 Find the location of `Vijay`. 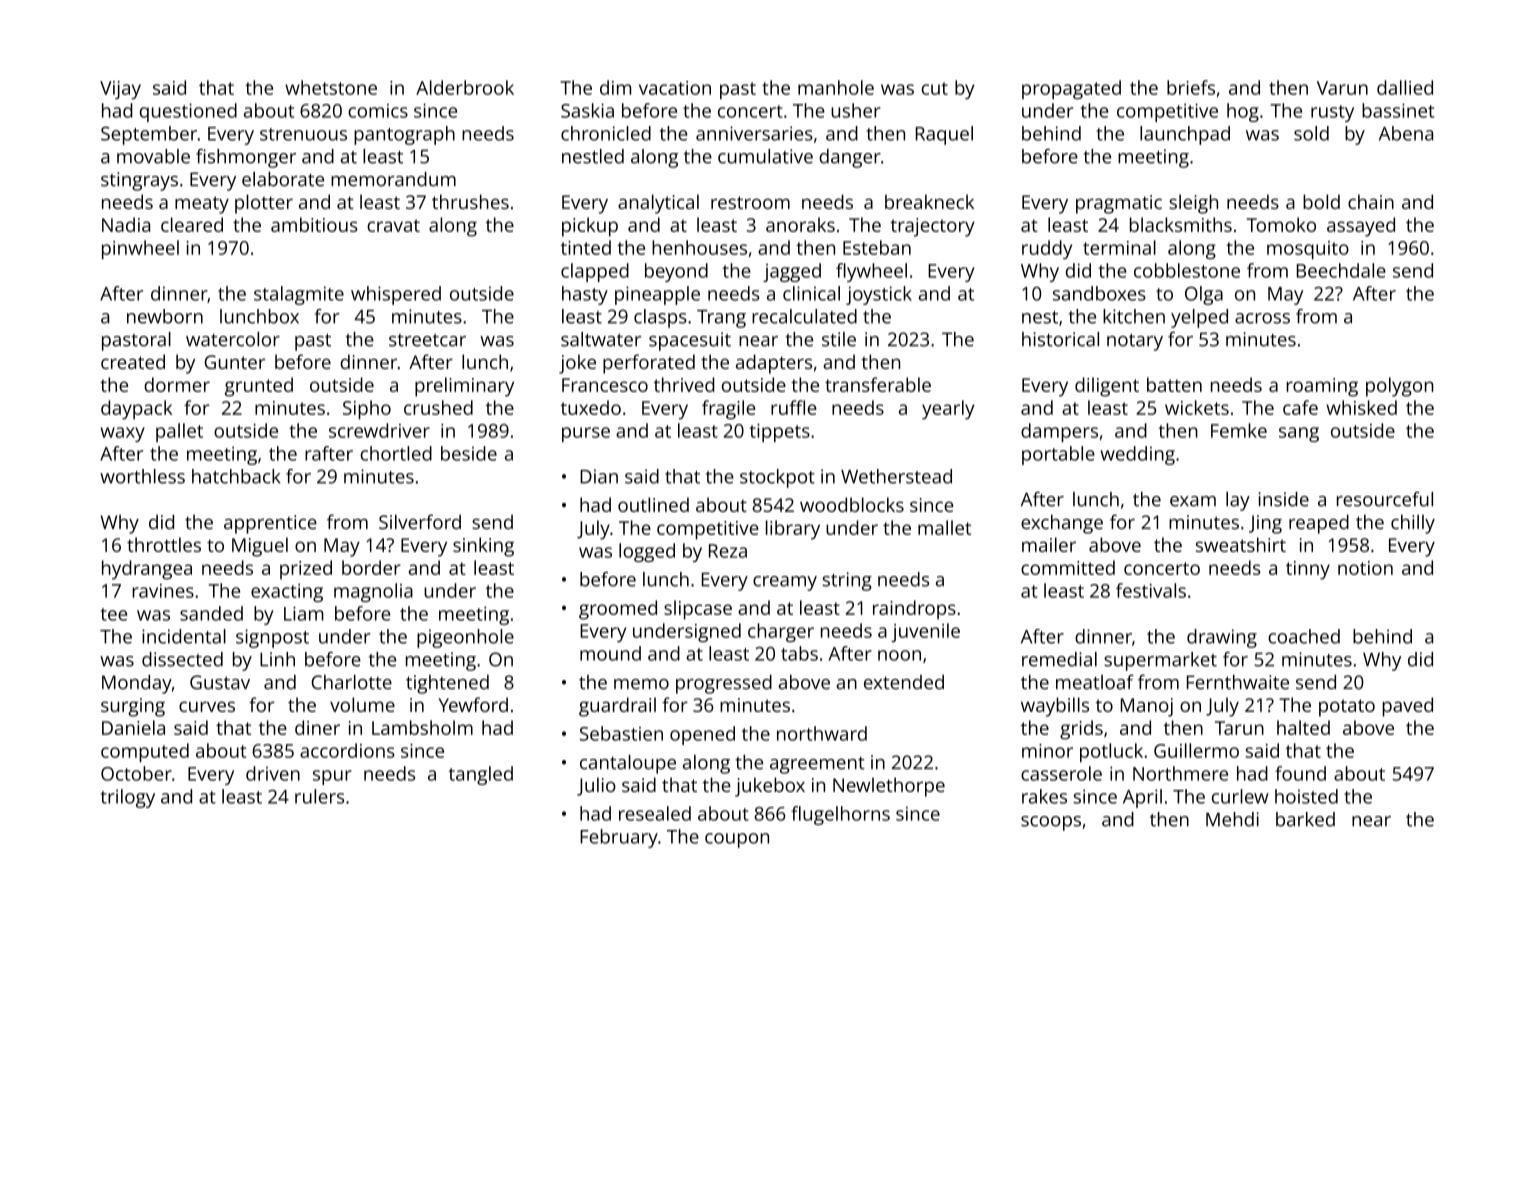

Vijay is located at coordinates (120, 90).
